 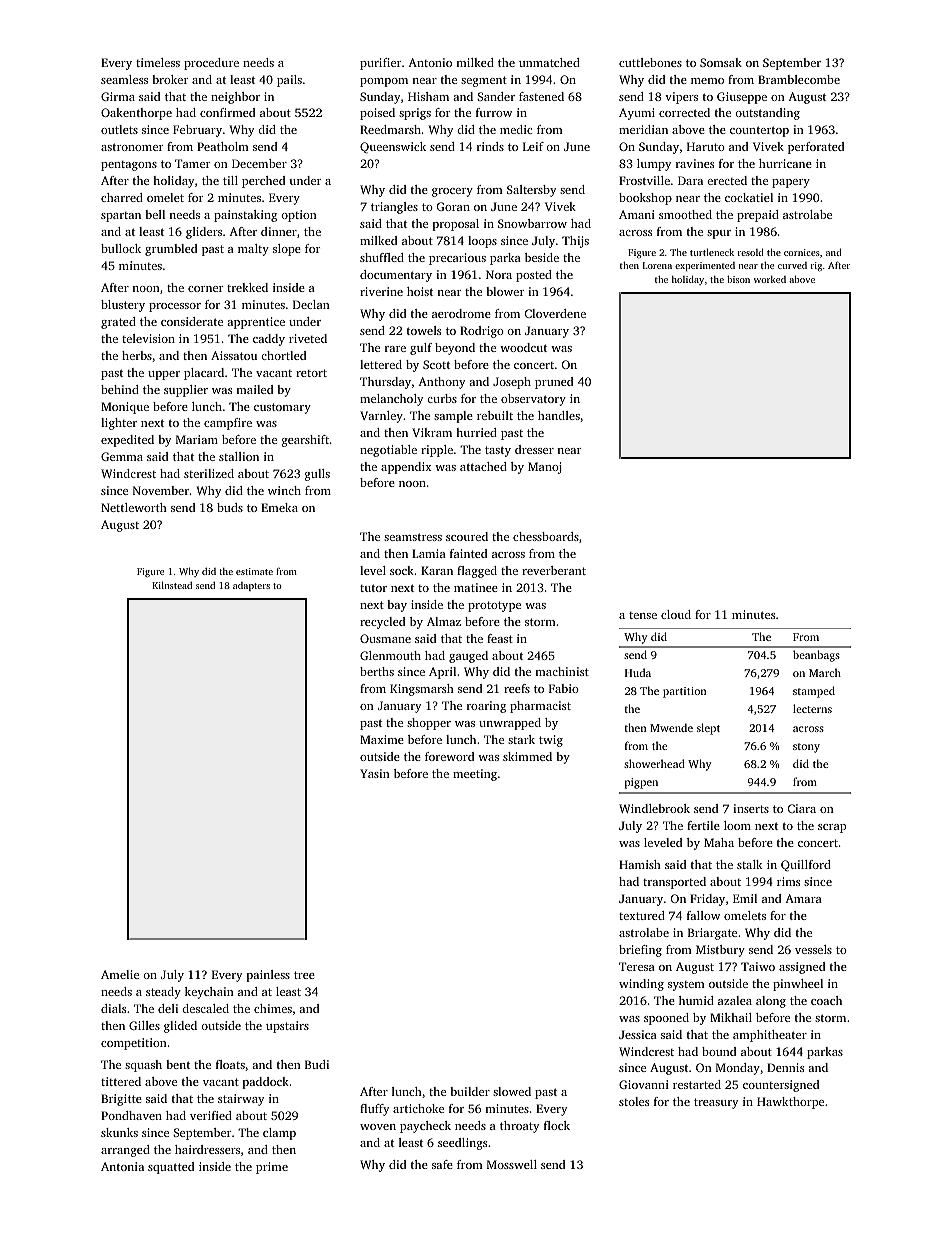 What do you see at coordinates (716, 1103) in the screenshot?
I see `treasury` at bounding box center [716, 1103].
